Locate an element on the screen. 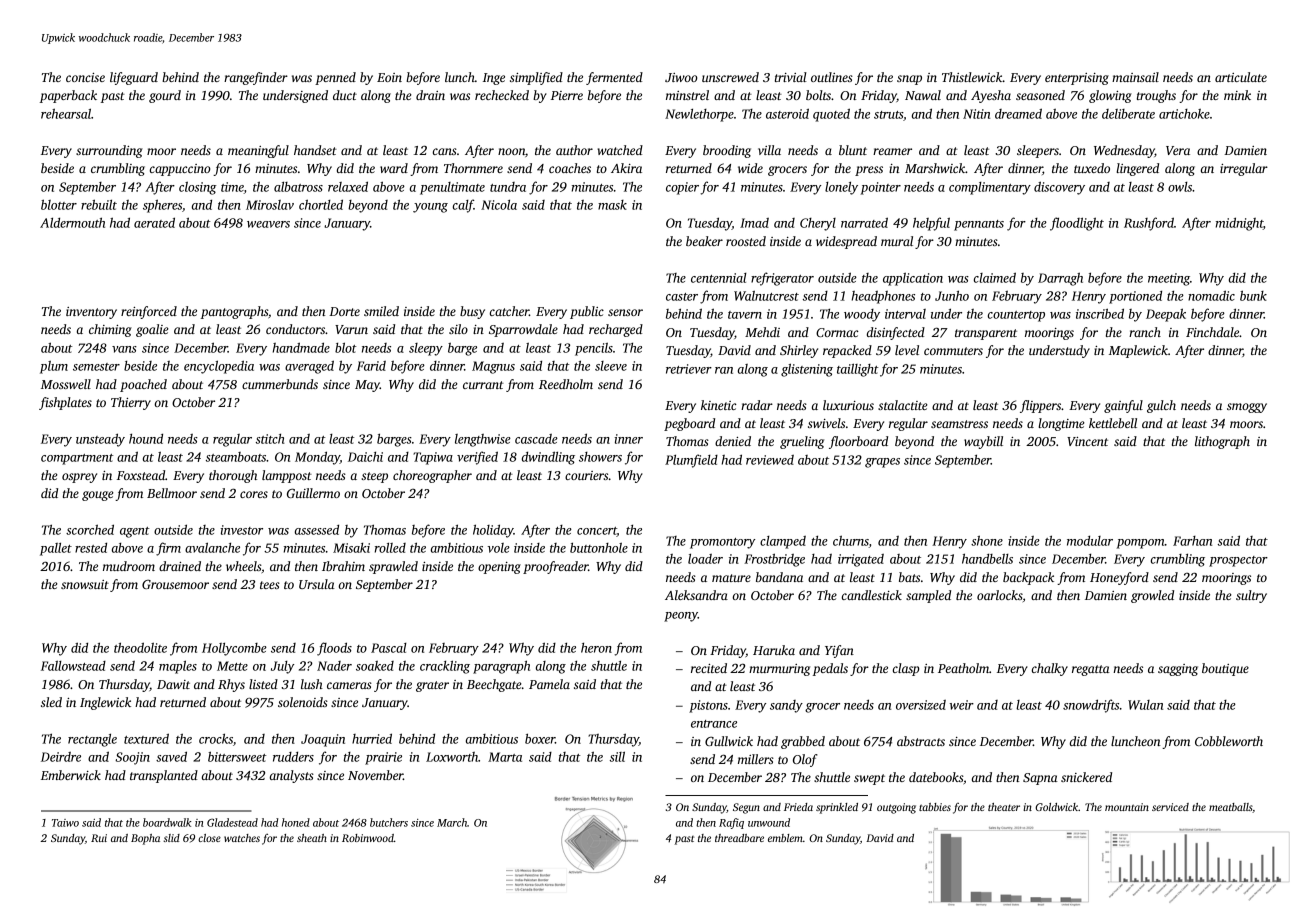  enterprising is located at coordinates (1077, 79).
